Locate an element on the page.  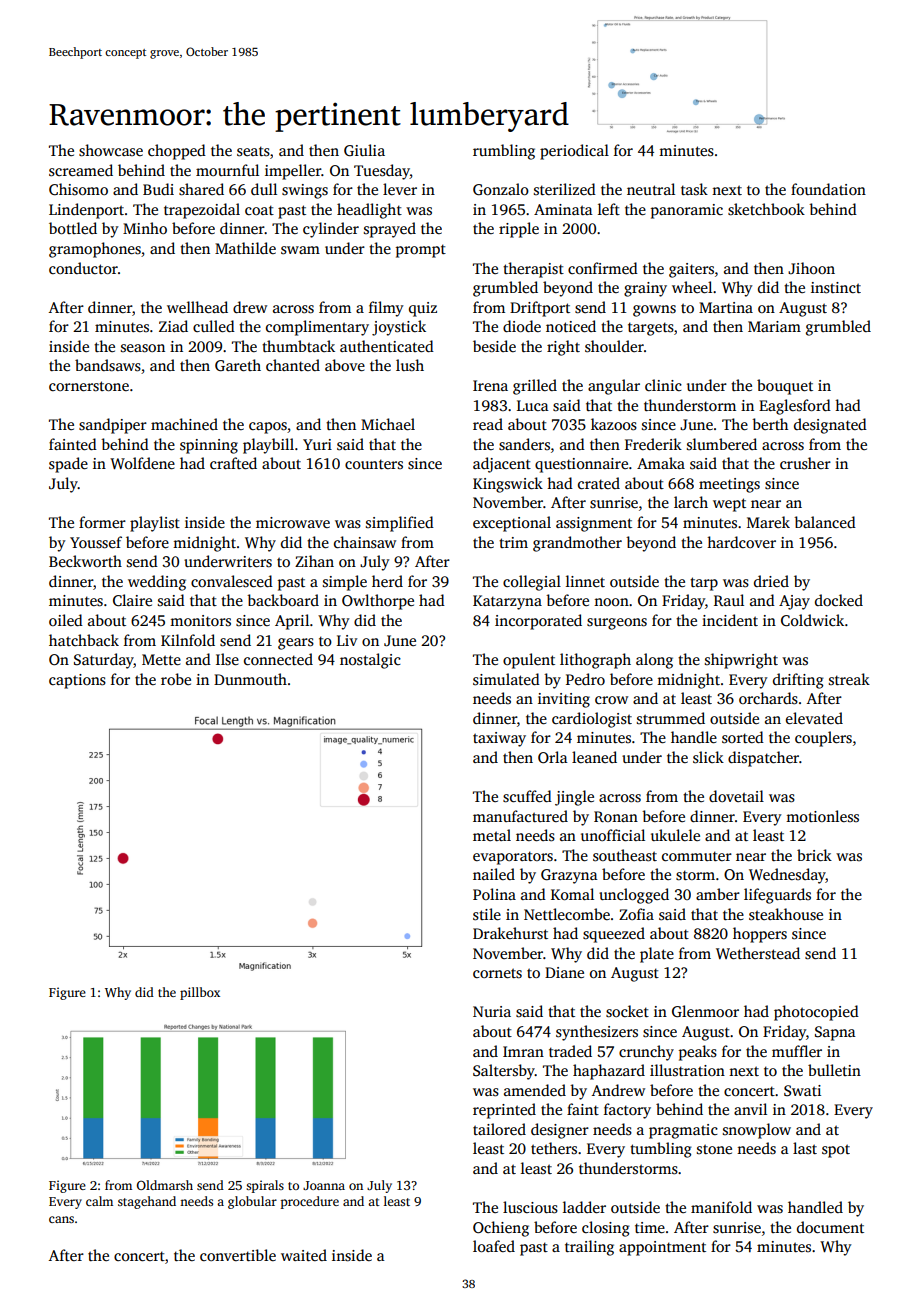
captions is located at coordinates (77, 681).
